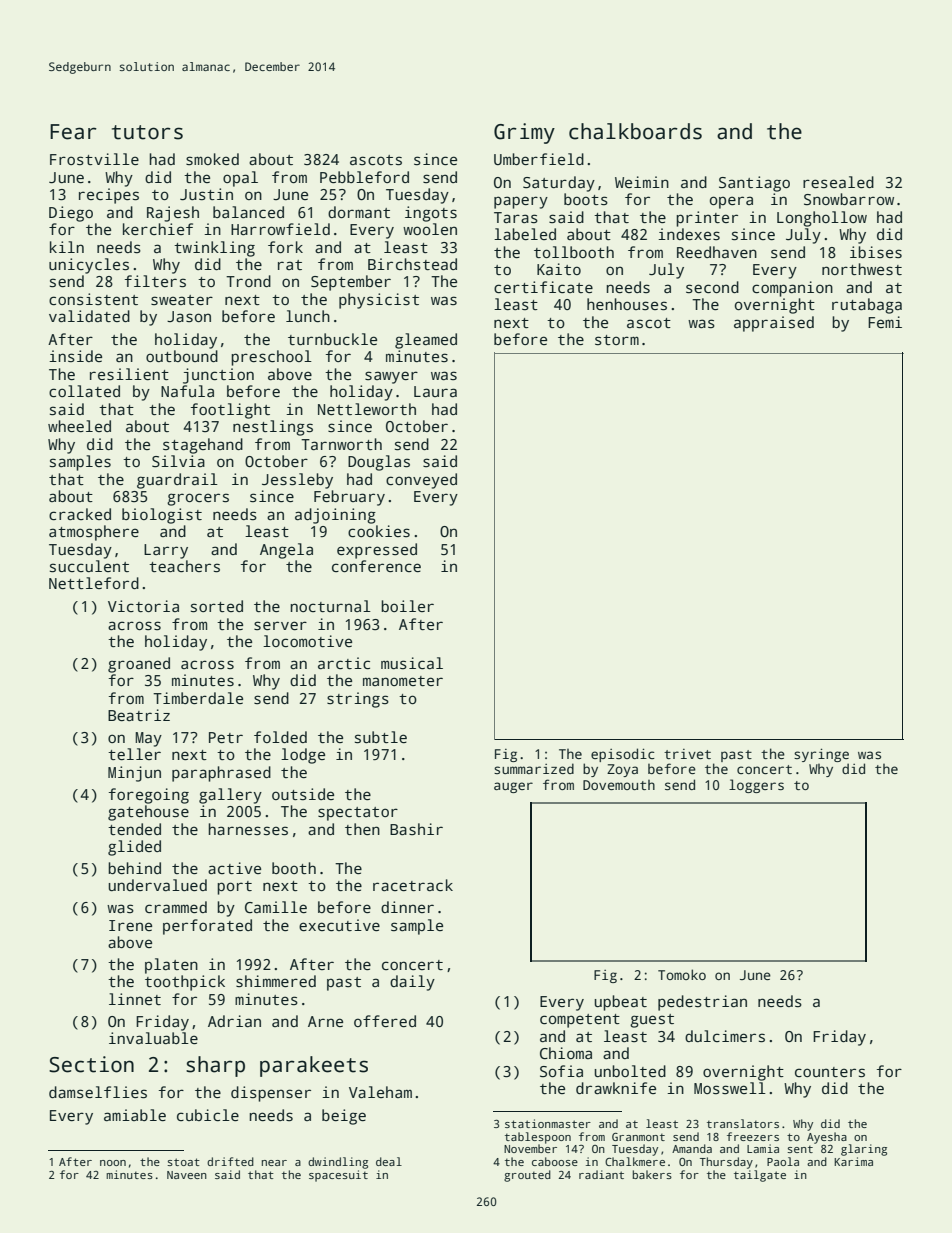 This screenshot has width=952, height=1233. Describe the element at coordinates (821, 755) in the screenshot. I see `syringe` at that location.
